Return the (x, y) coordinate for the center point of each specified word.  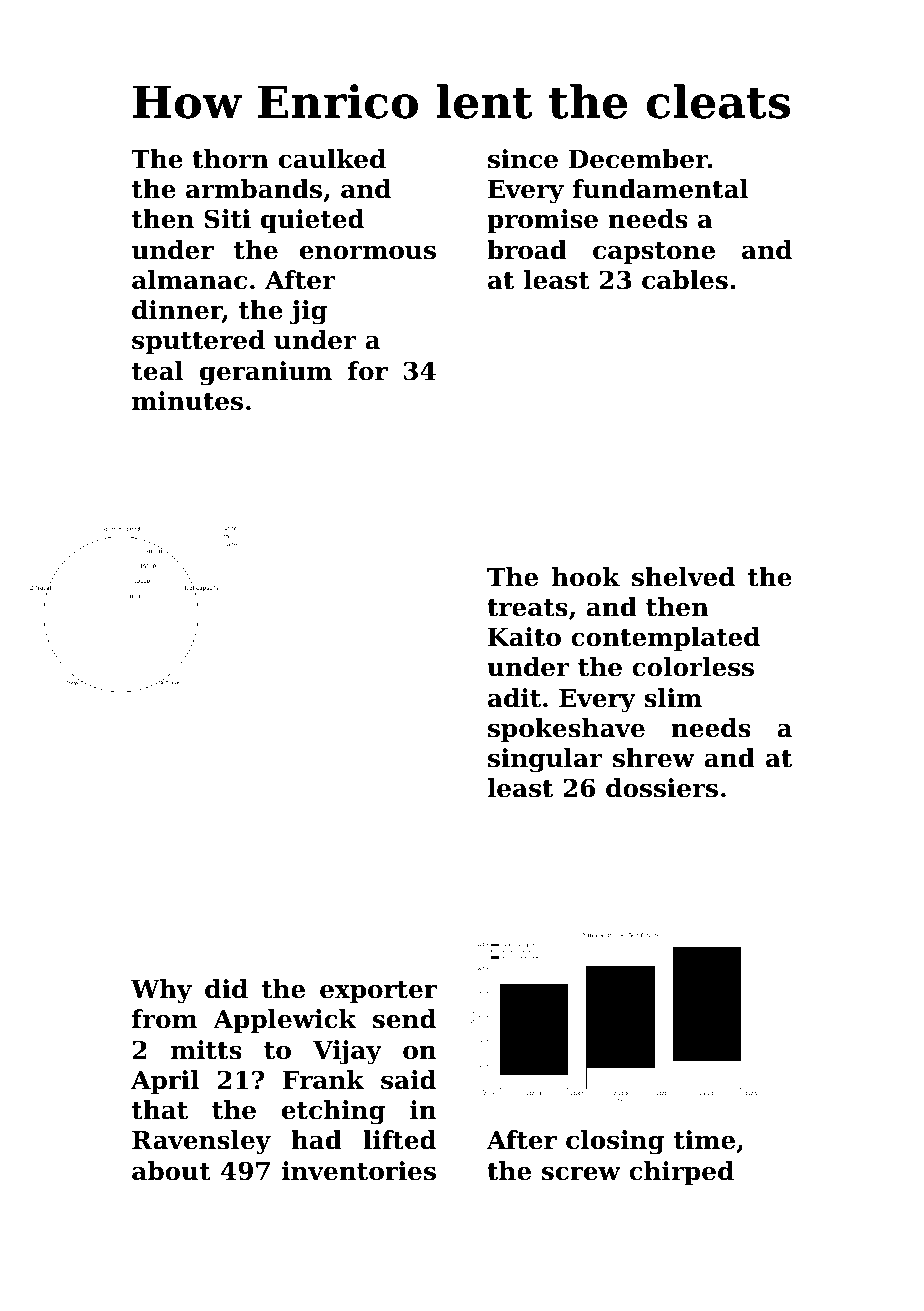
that (160, 1110)
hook (586, 577)
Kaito (524, 637)
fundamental (661, 189)
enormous (368, 253)
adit (514, 698)
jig (308, 312)
